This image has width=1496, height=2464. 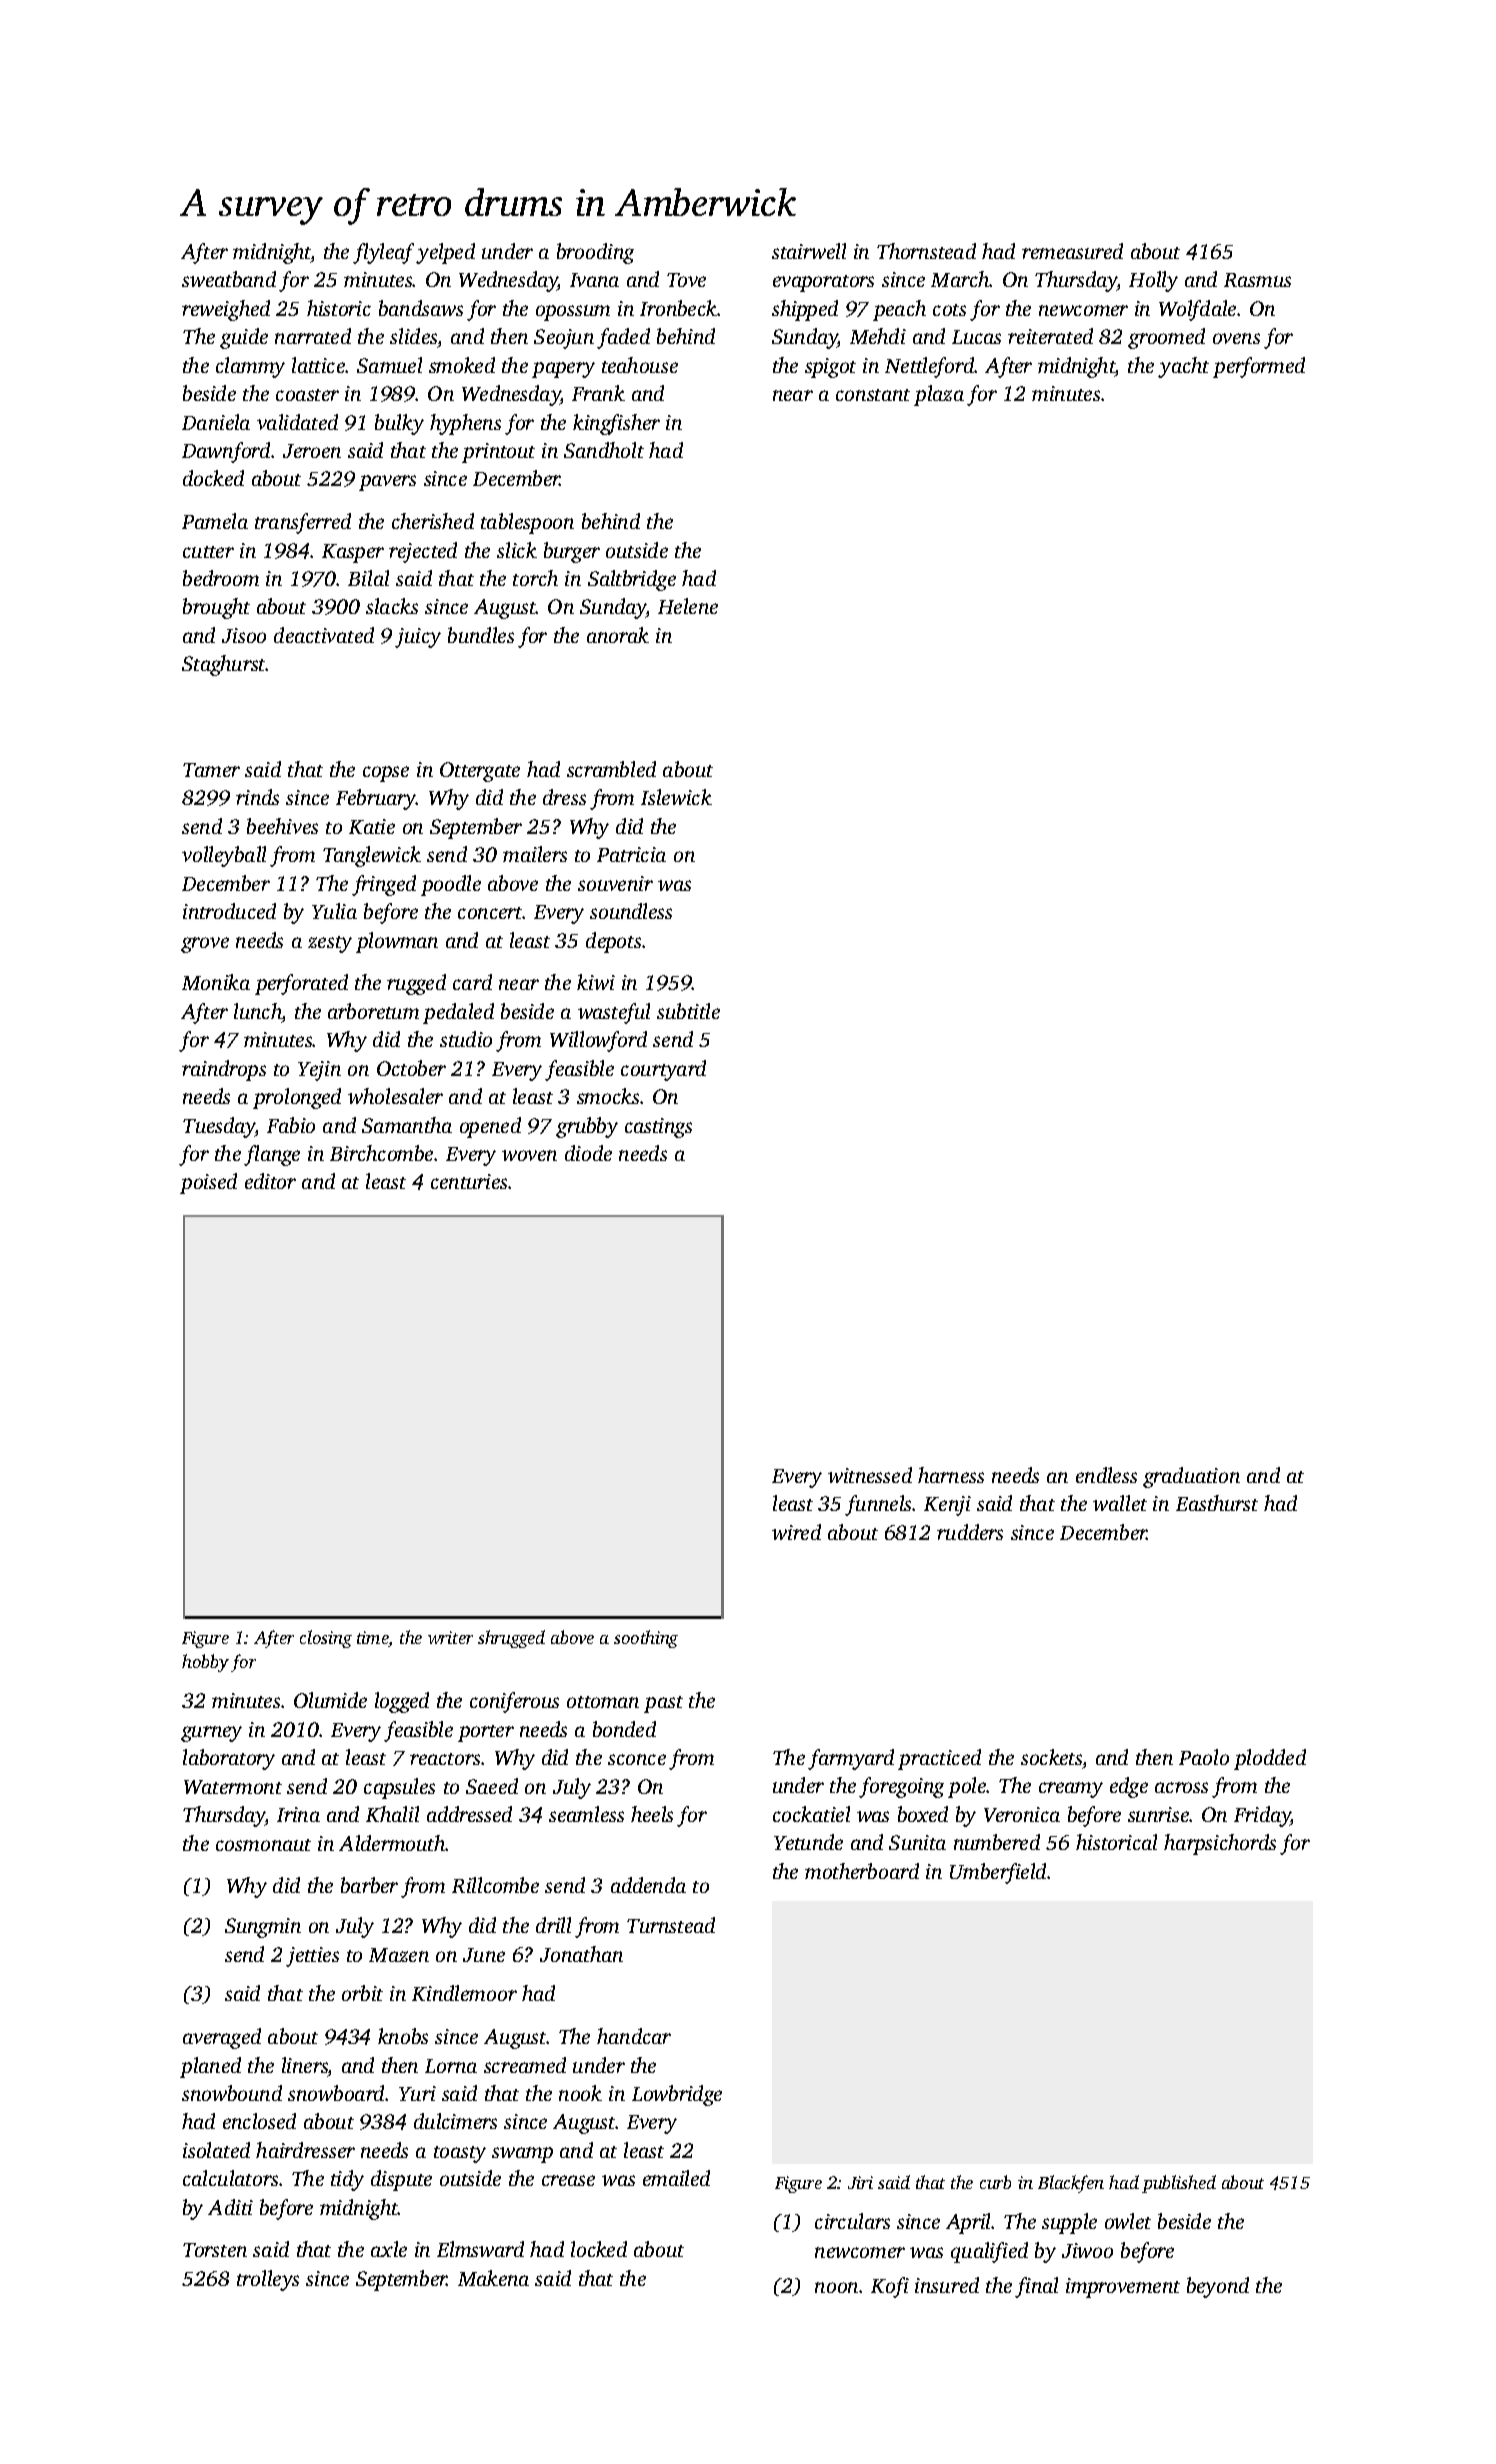 I want to click on Helene, so click(x=688, y=606).
